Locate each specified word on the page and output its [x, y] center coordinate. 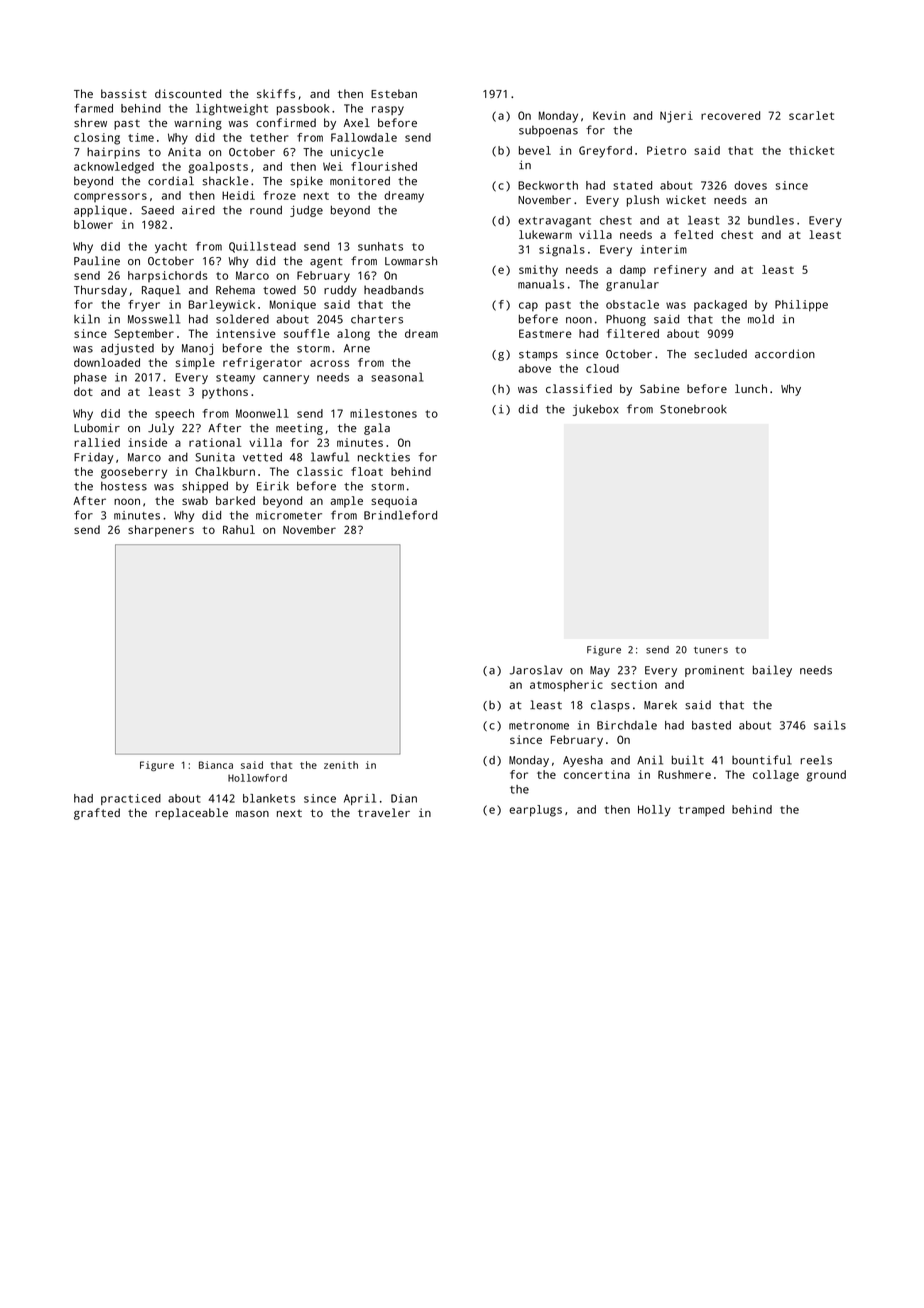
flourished [384, 166]
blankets [269, 798]
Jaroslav [536, 670]
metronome [539, 726]
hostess [124, 486]
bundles [771, 220]
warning [198, 124]
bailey [772, 671]
